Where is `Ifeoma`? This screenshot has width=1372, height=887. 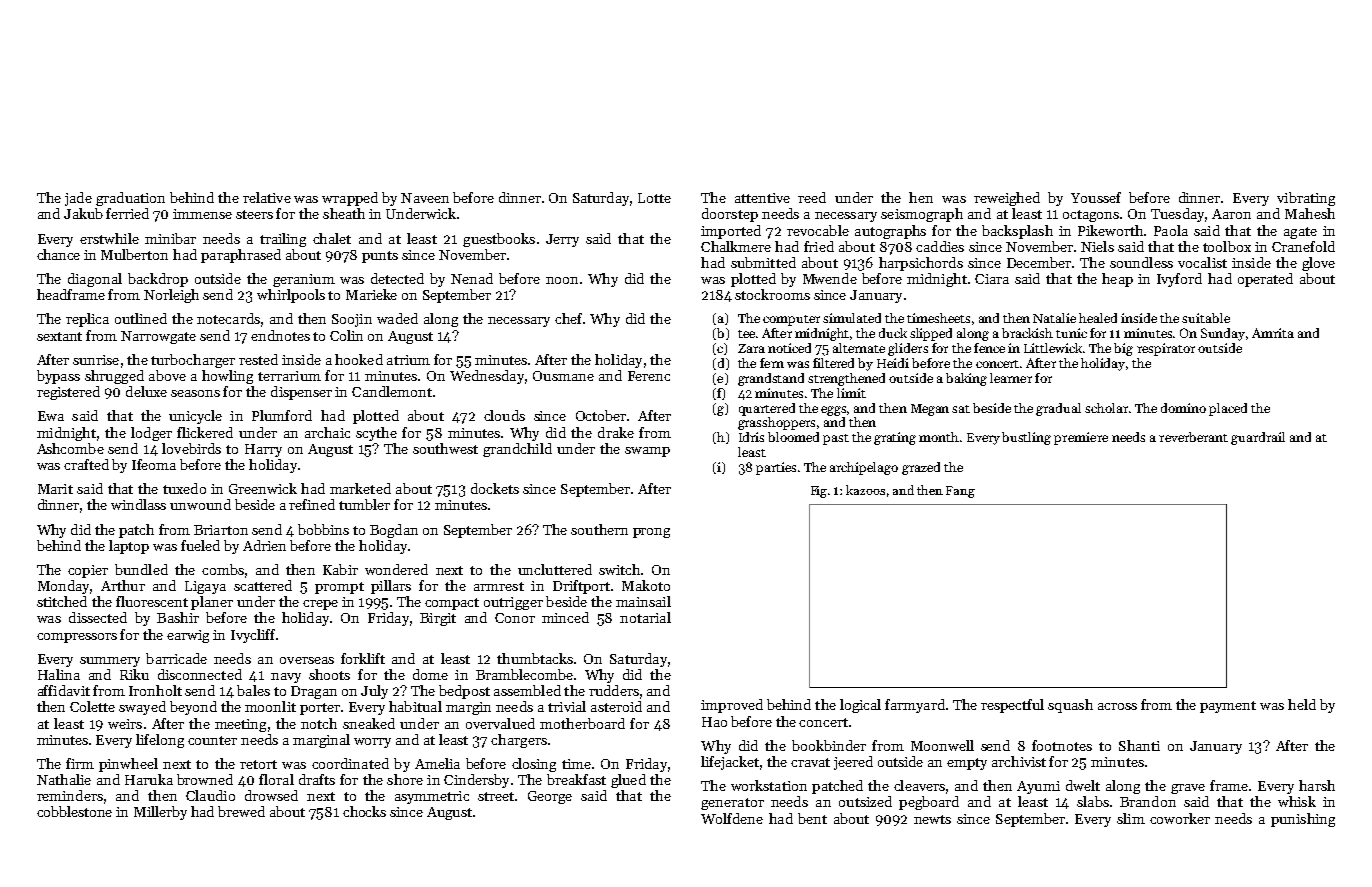
Ifeoma is located at coordinates (154, 464).
